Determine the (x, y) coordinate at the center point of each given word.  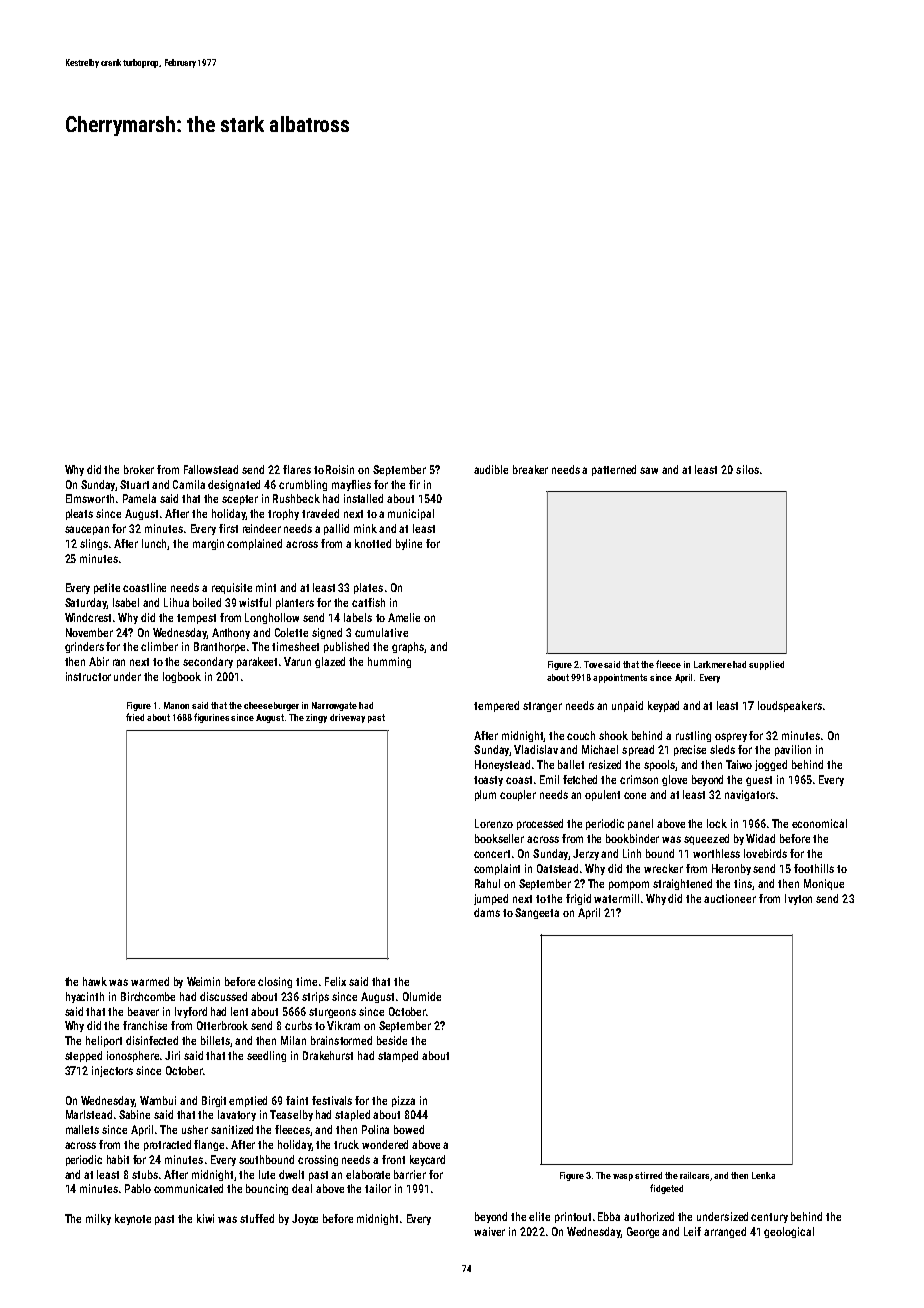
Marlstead (89, 1114)
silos (747, 469)
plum (485, 795)
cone (635, 795)
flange (209, 1145)
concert (492, 854)
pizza (403, 1101)
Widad (760, 838)
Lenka (763, 1175)
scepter (240, 500)
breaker (530, 469)
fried (135, 717)
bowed (409, 1129)
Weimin (203, 981)
